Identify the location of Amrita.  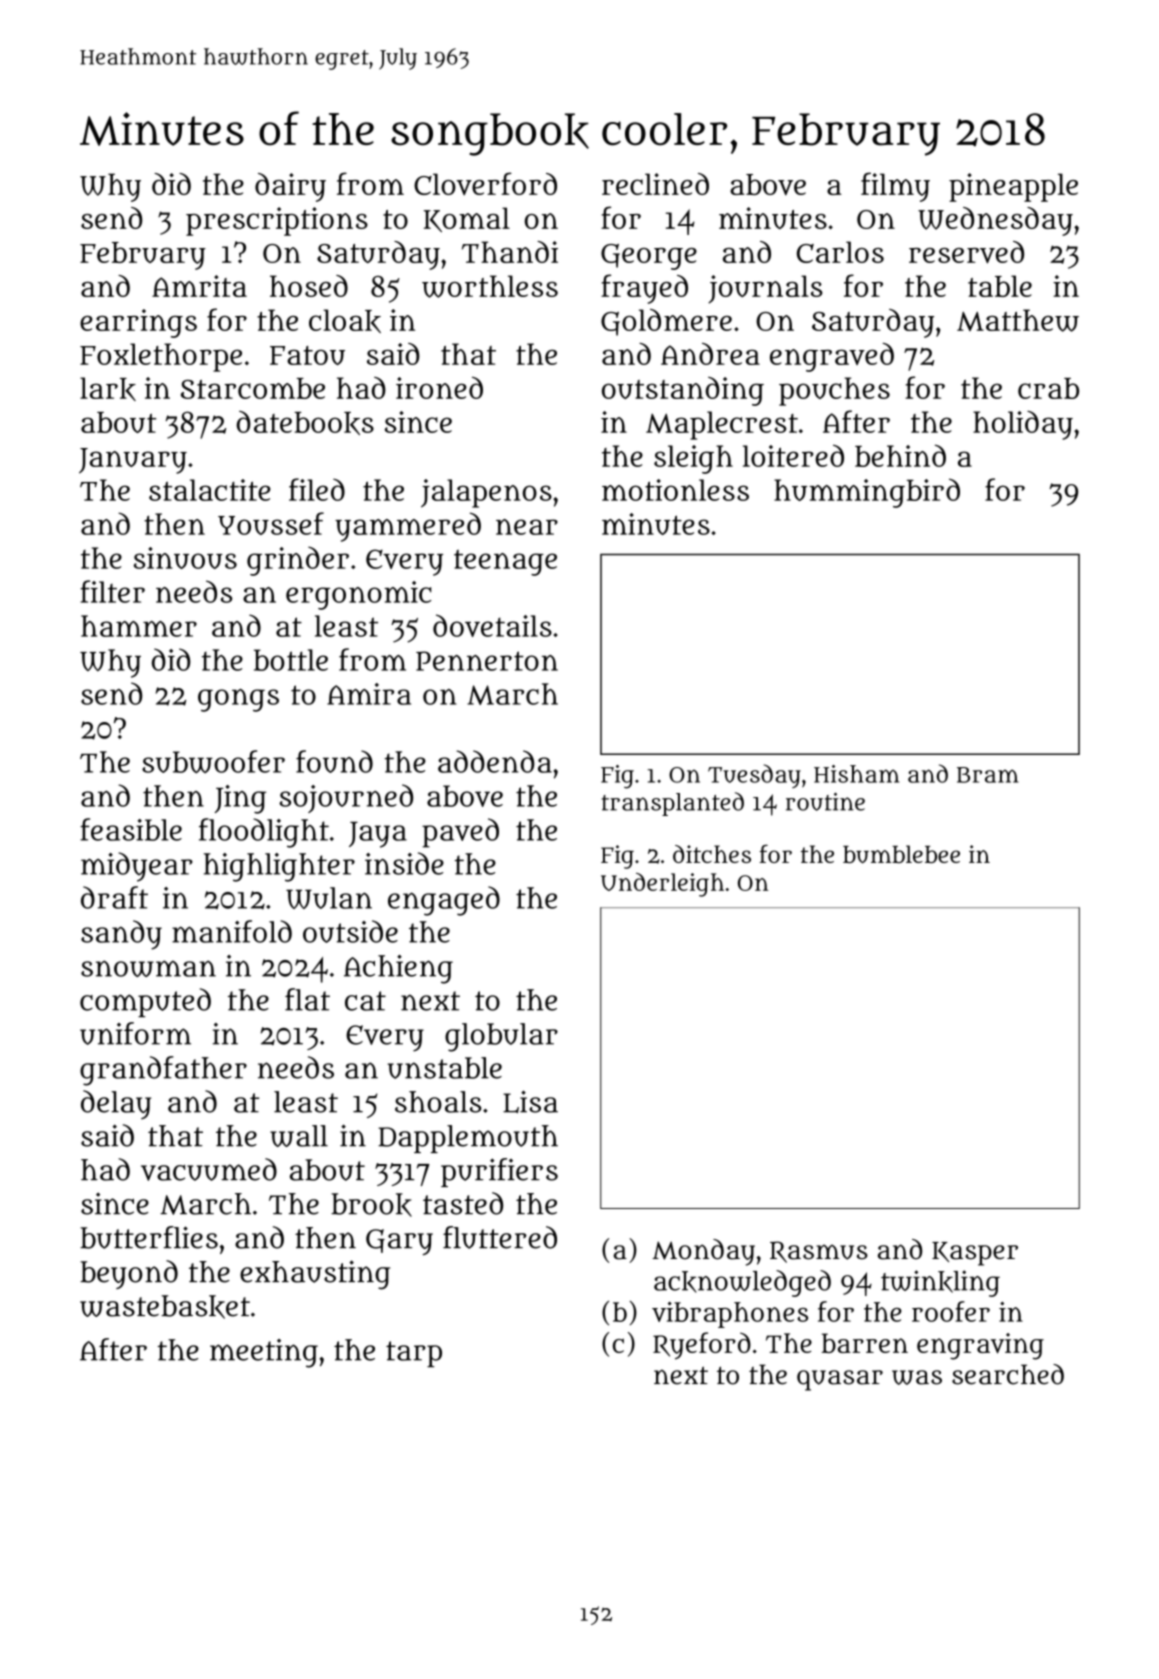
(199, 286).
